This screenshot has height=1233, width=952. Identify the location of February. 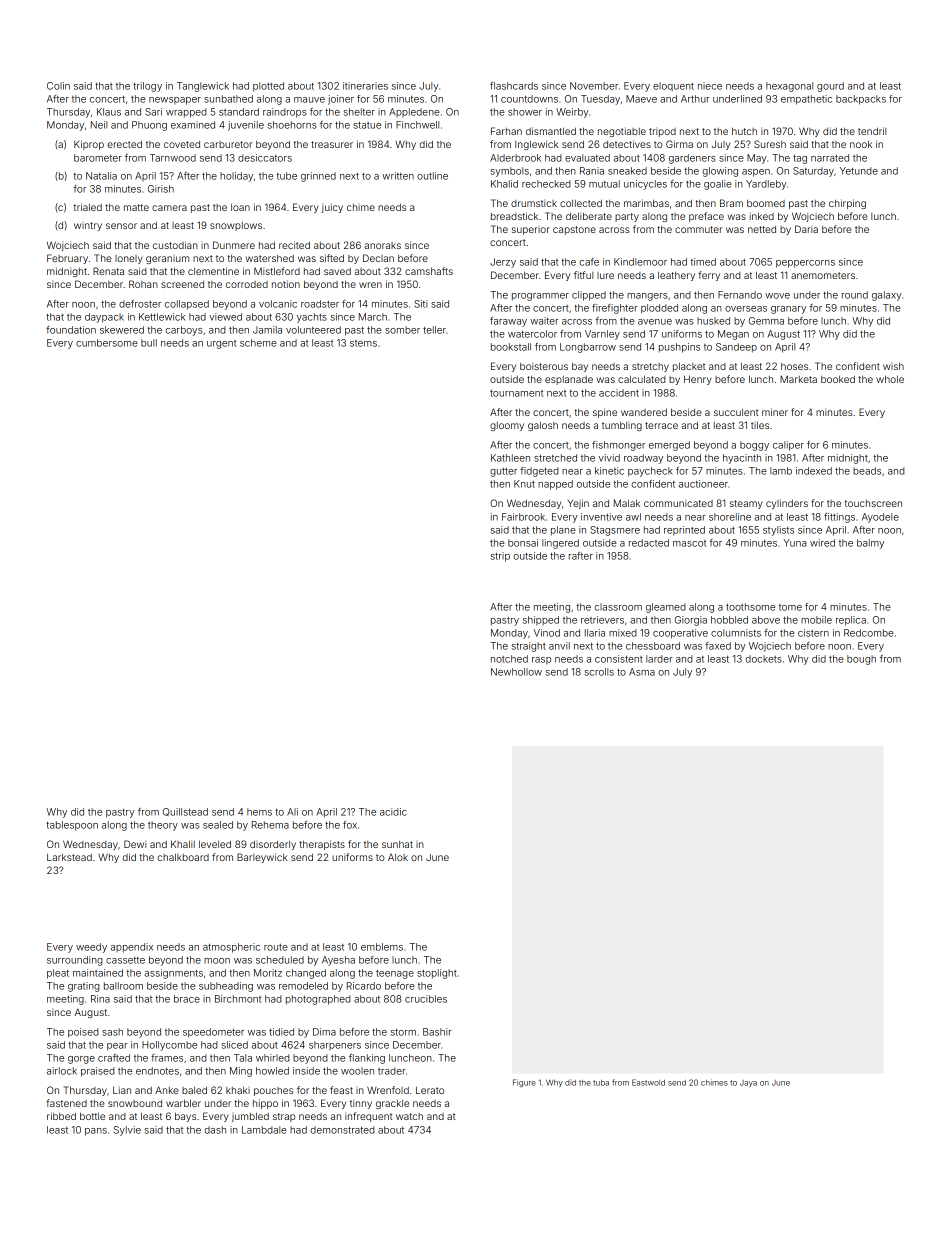
(67, 259).
